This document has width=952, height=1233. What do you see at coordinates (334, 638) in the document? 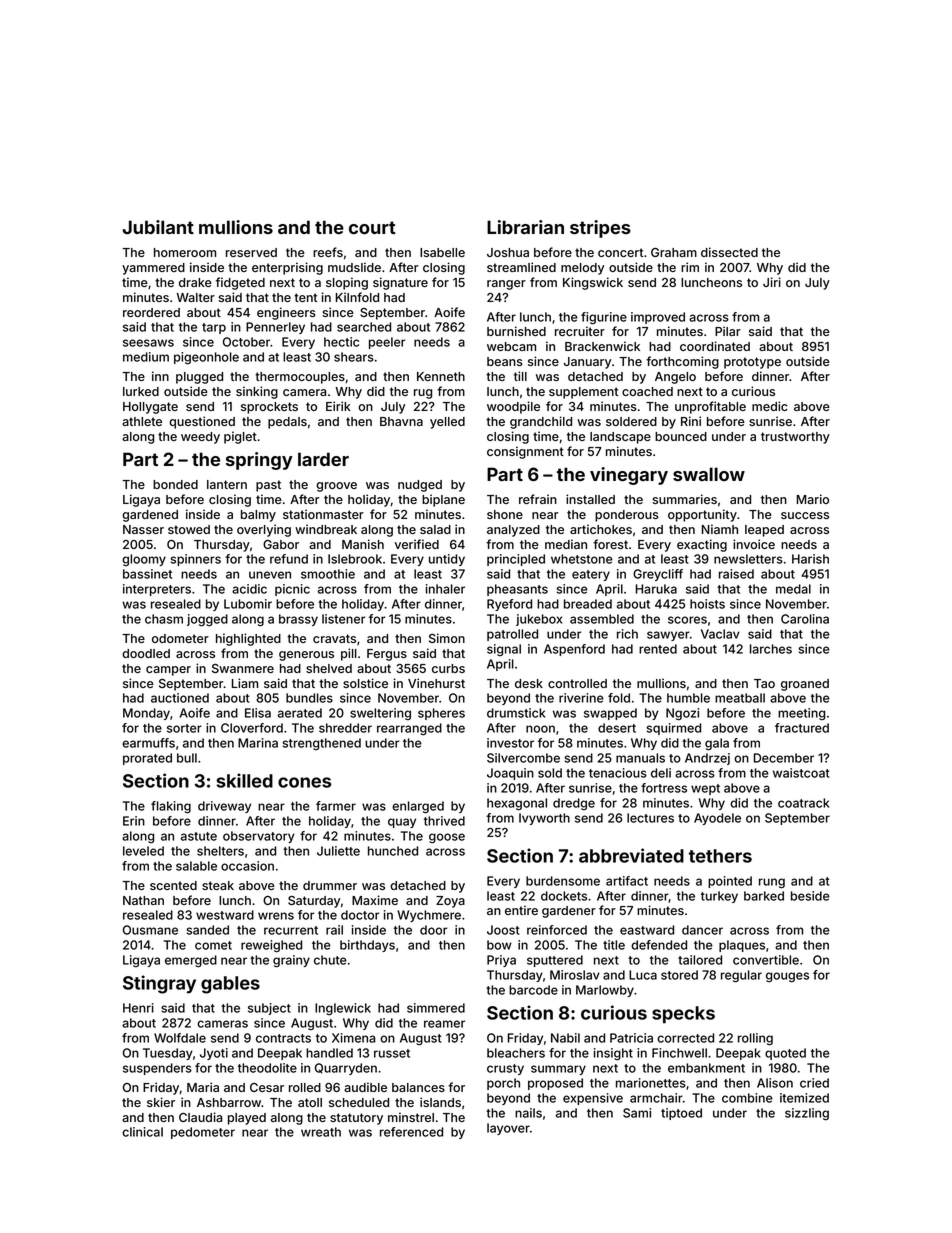
I see `cravats` at bounding box center [334, 638].
